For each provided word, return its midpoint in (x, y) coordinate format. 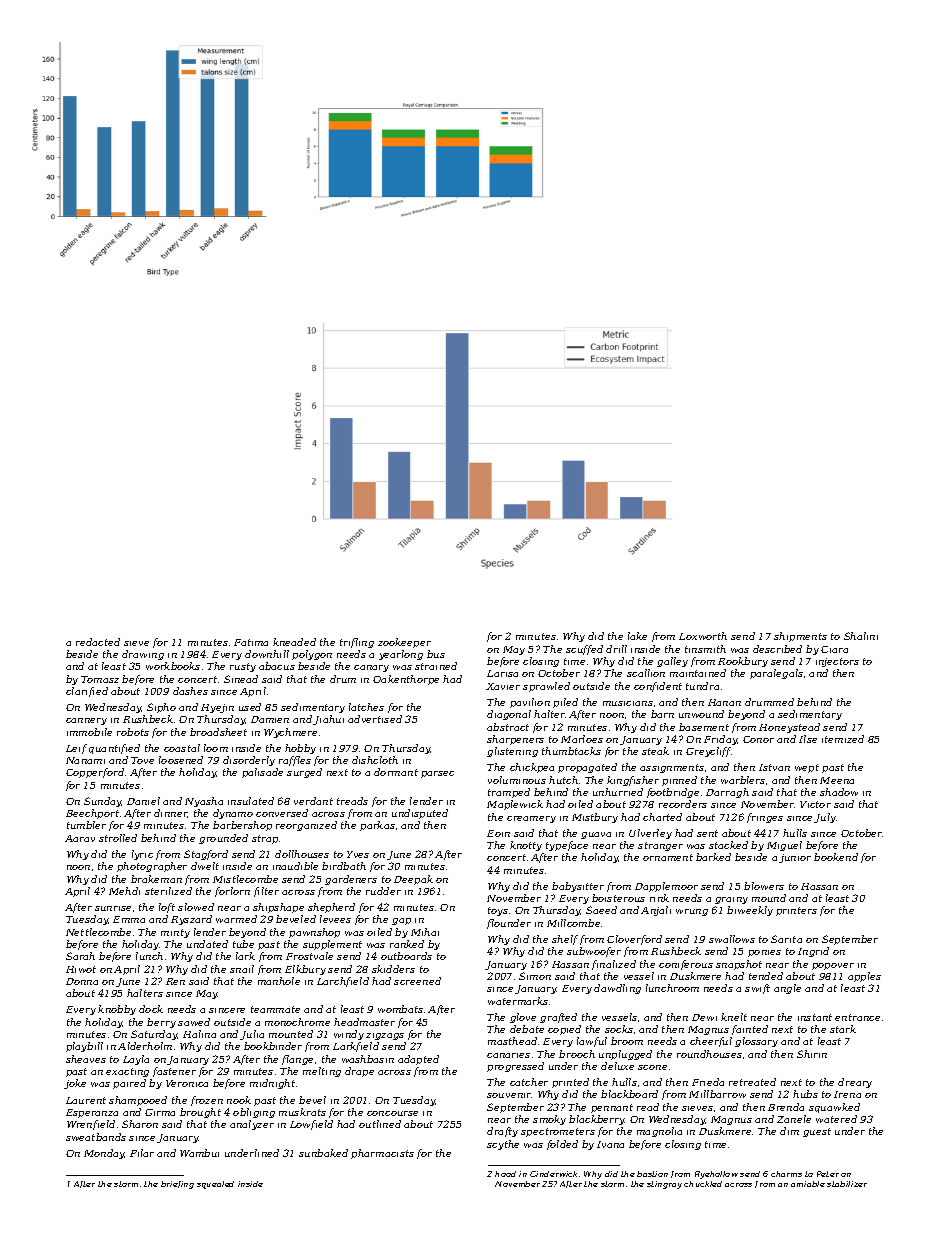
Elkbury (305, 970)
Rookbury (743, 662)
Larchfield (343, 982)
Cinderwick (553, 1174)
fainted (750, 1030)
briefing (177, 1185)
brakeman (156, 879)
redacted (98, 642)
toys (498, 911)
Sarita (786, 939)
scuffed (584, 650)
